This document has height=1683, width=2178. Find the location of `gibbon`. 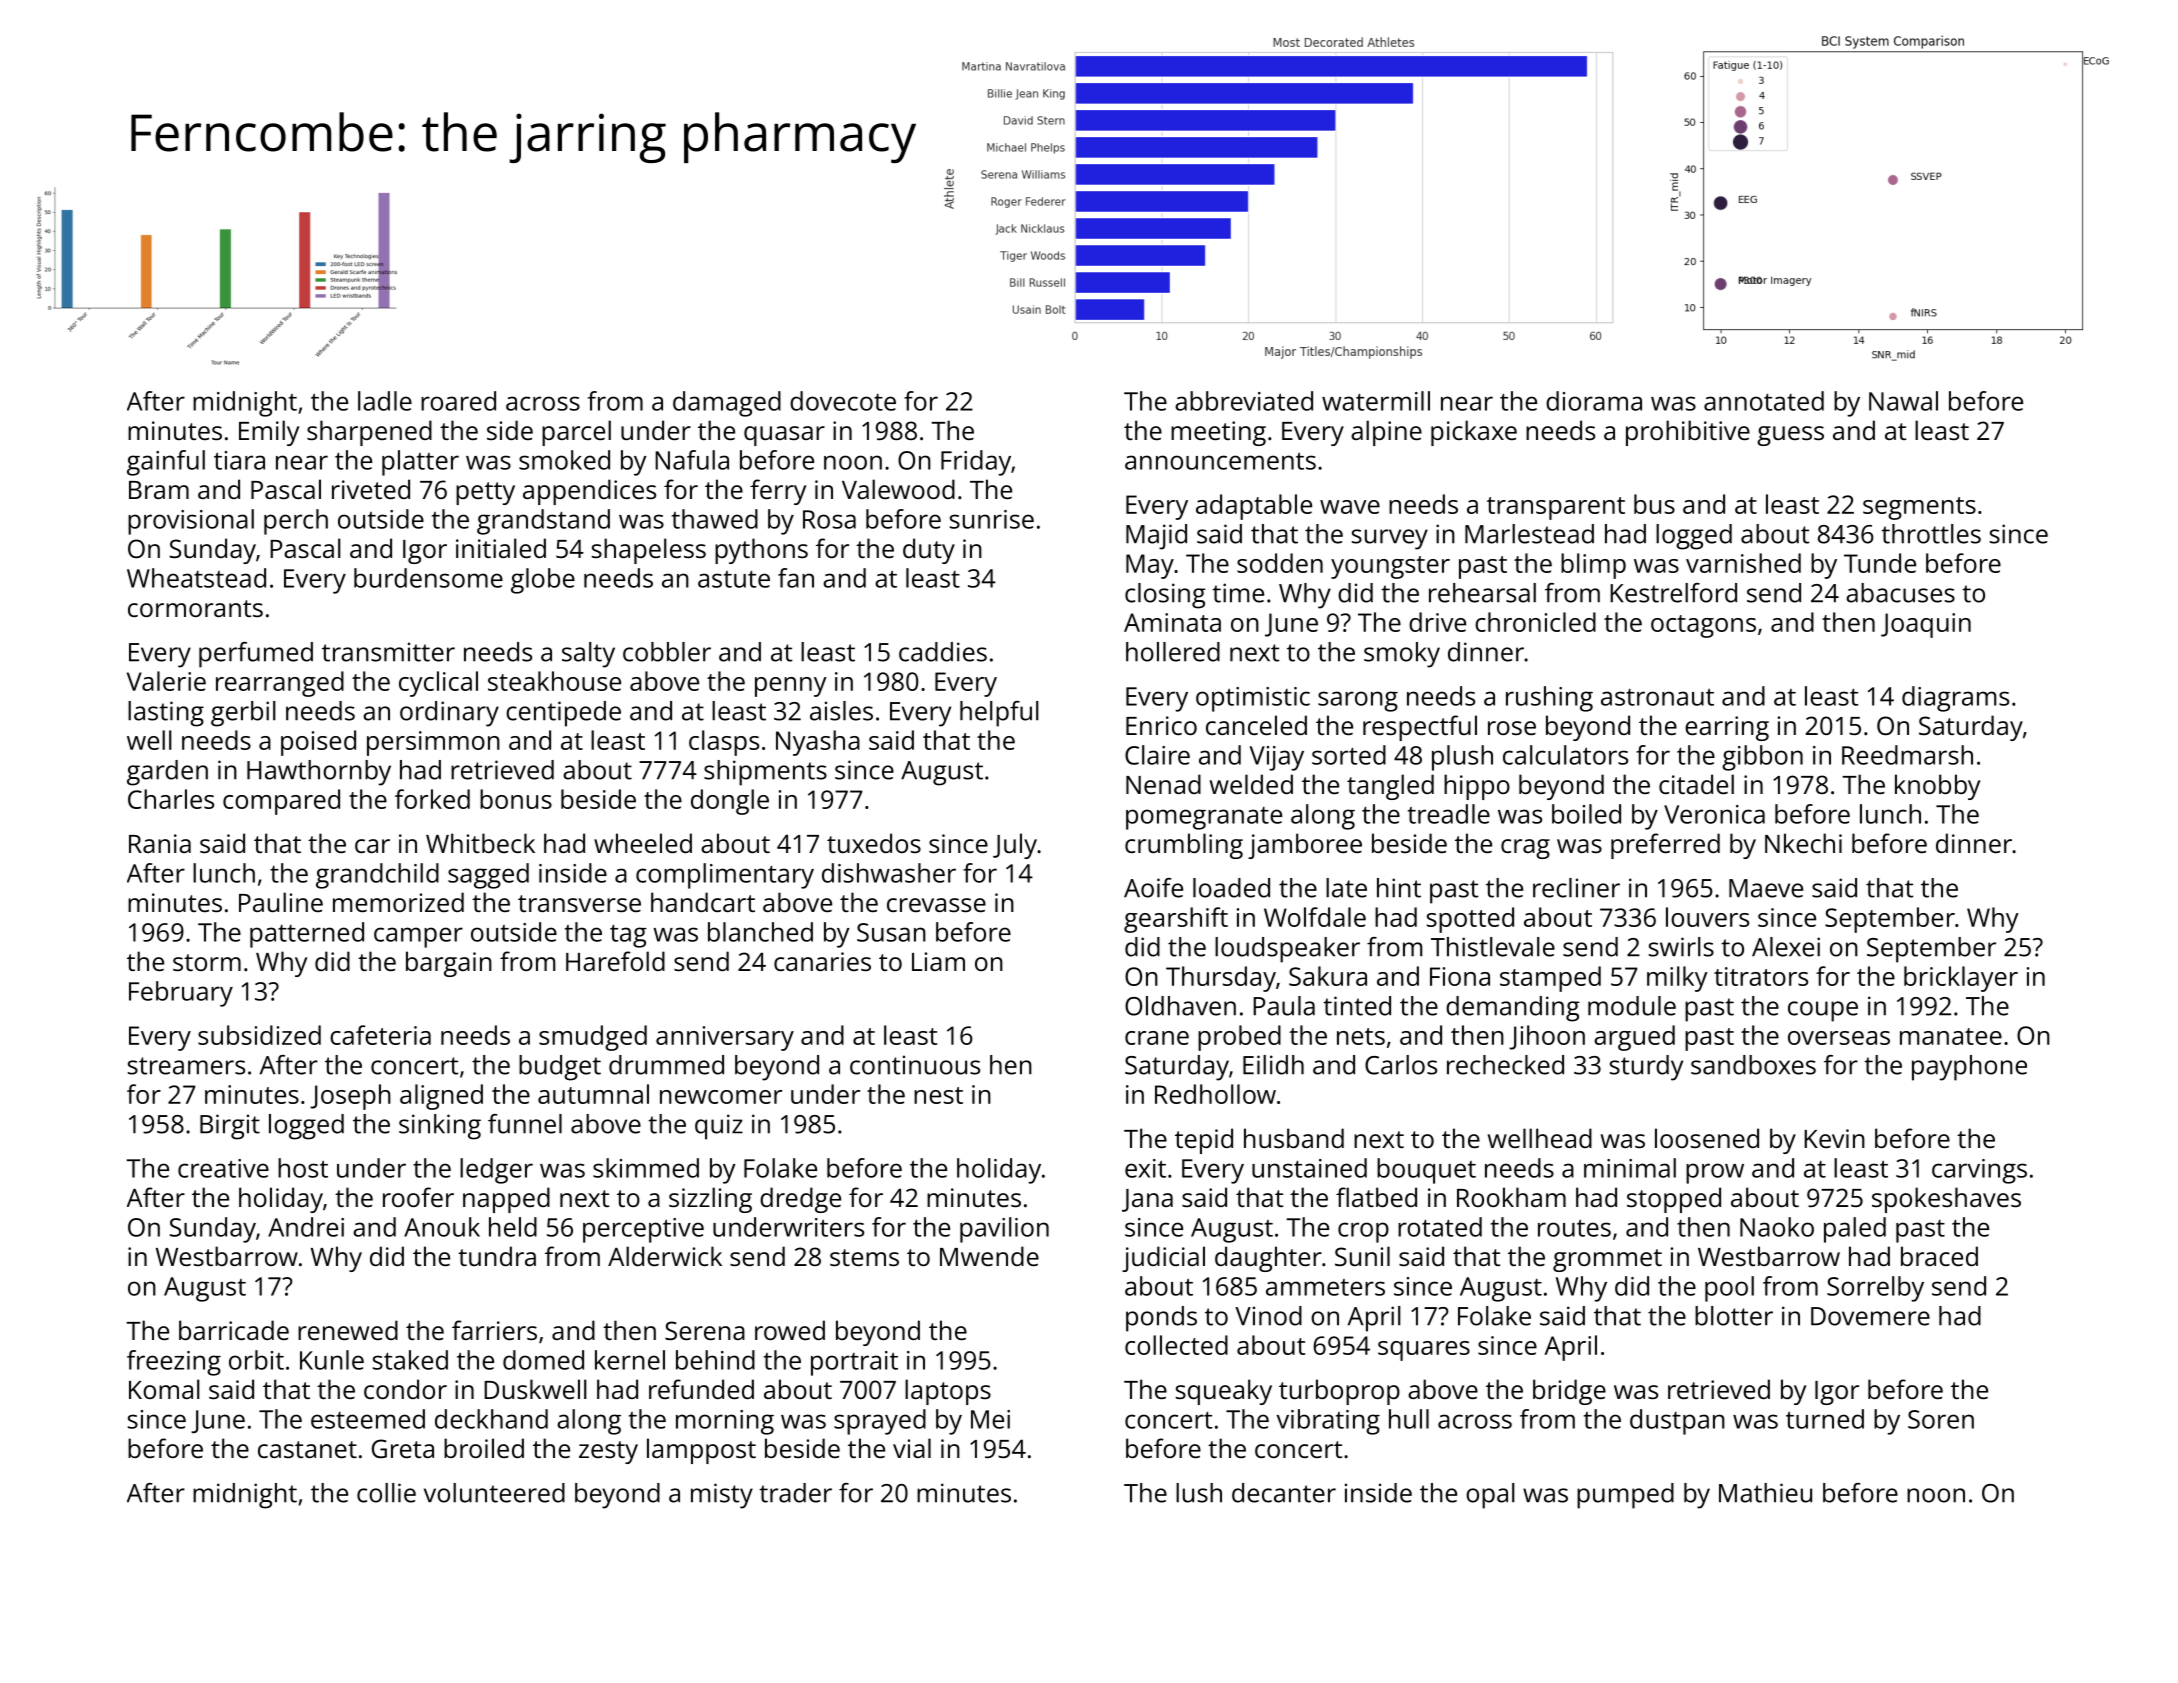

gibbon is located at coordinates (1762, 758).
